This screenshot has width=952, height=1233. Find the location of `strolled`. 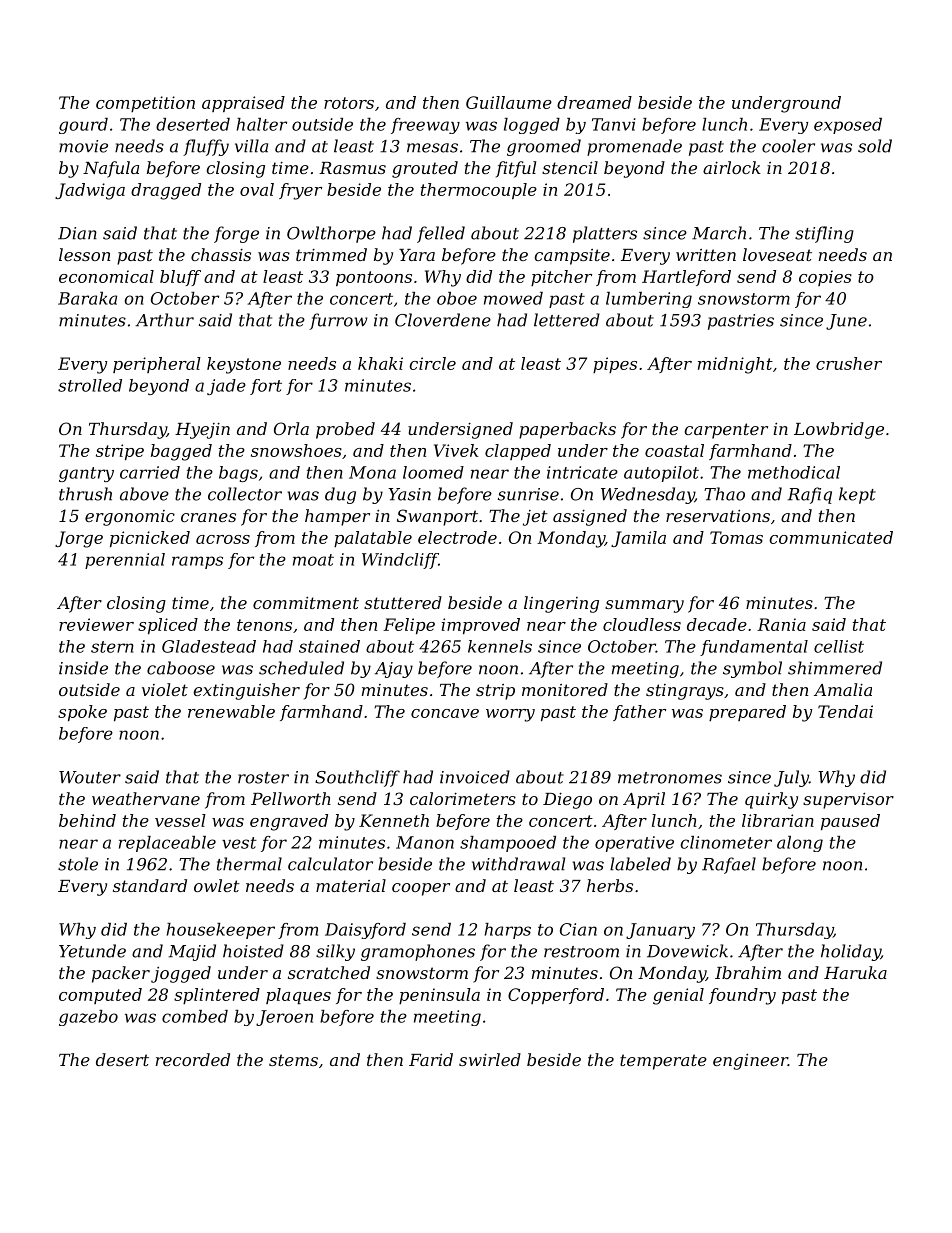

strolled is located at coordinates (90, 385).
